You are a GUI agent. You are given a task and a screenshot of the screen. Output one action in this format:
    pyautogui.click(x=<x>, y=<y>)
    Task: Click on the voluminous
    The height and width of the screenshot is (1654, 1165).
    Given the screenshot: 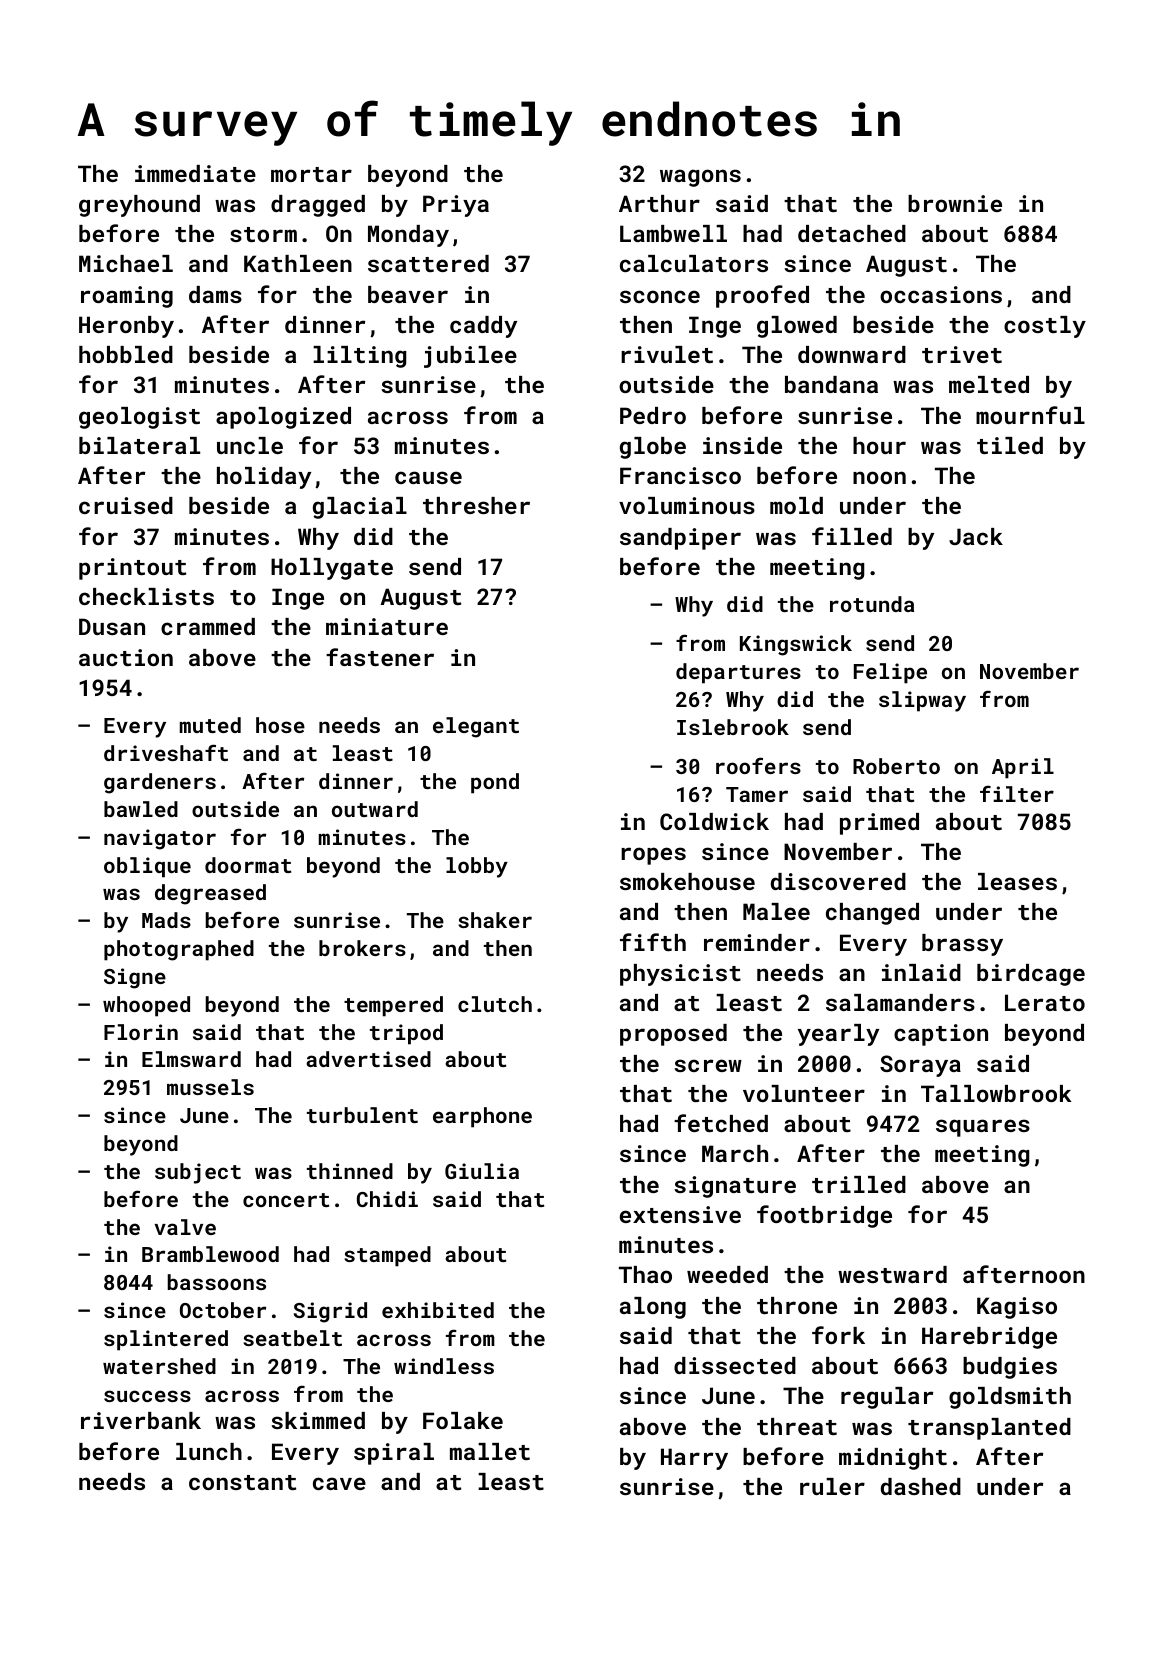 What is the action you would take?
    pyautogui.click(x=687, y=505)
